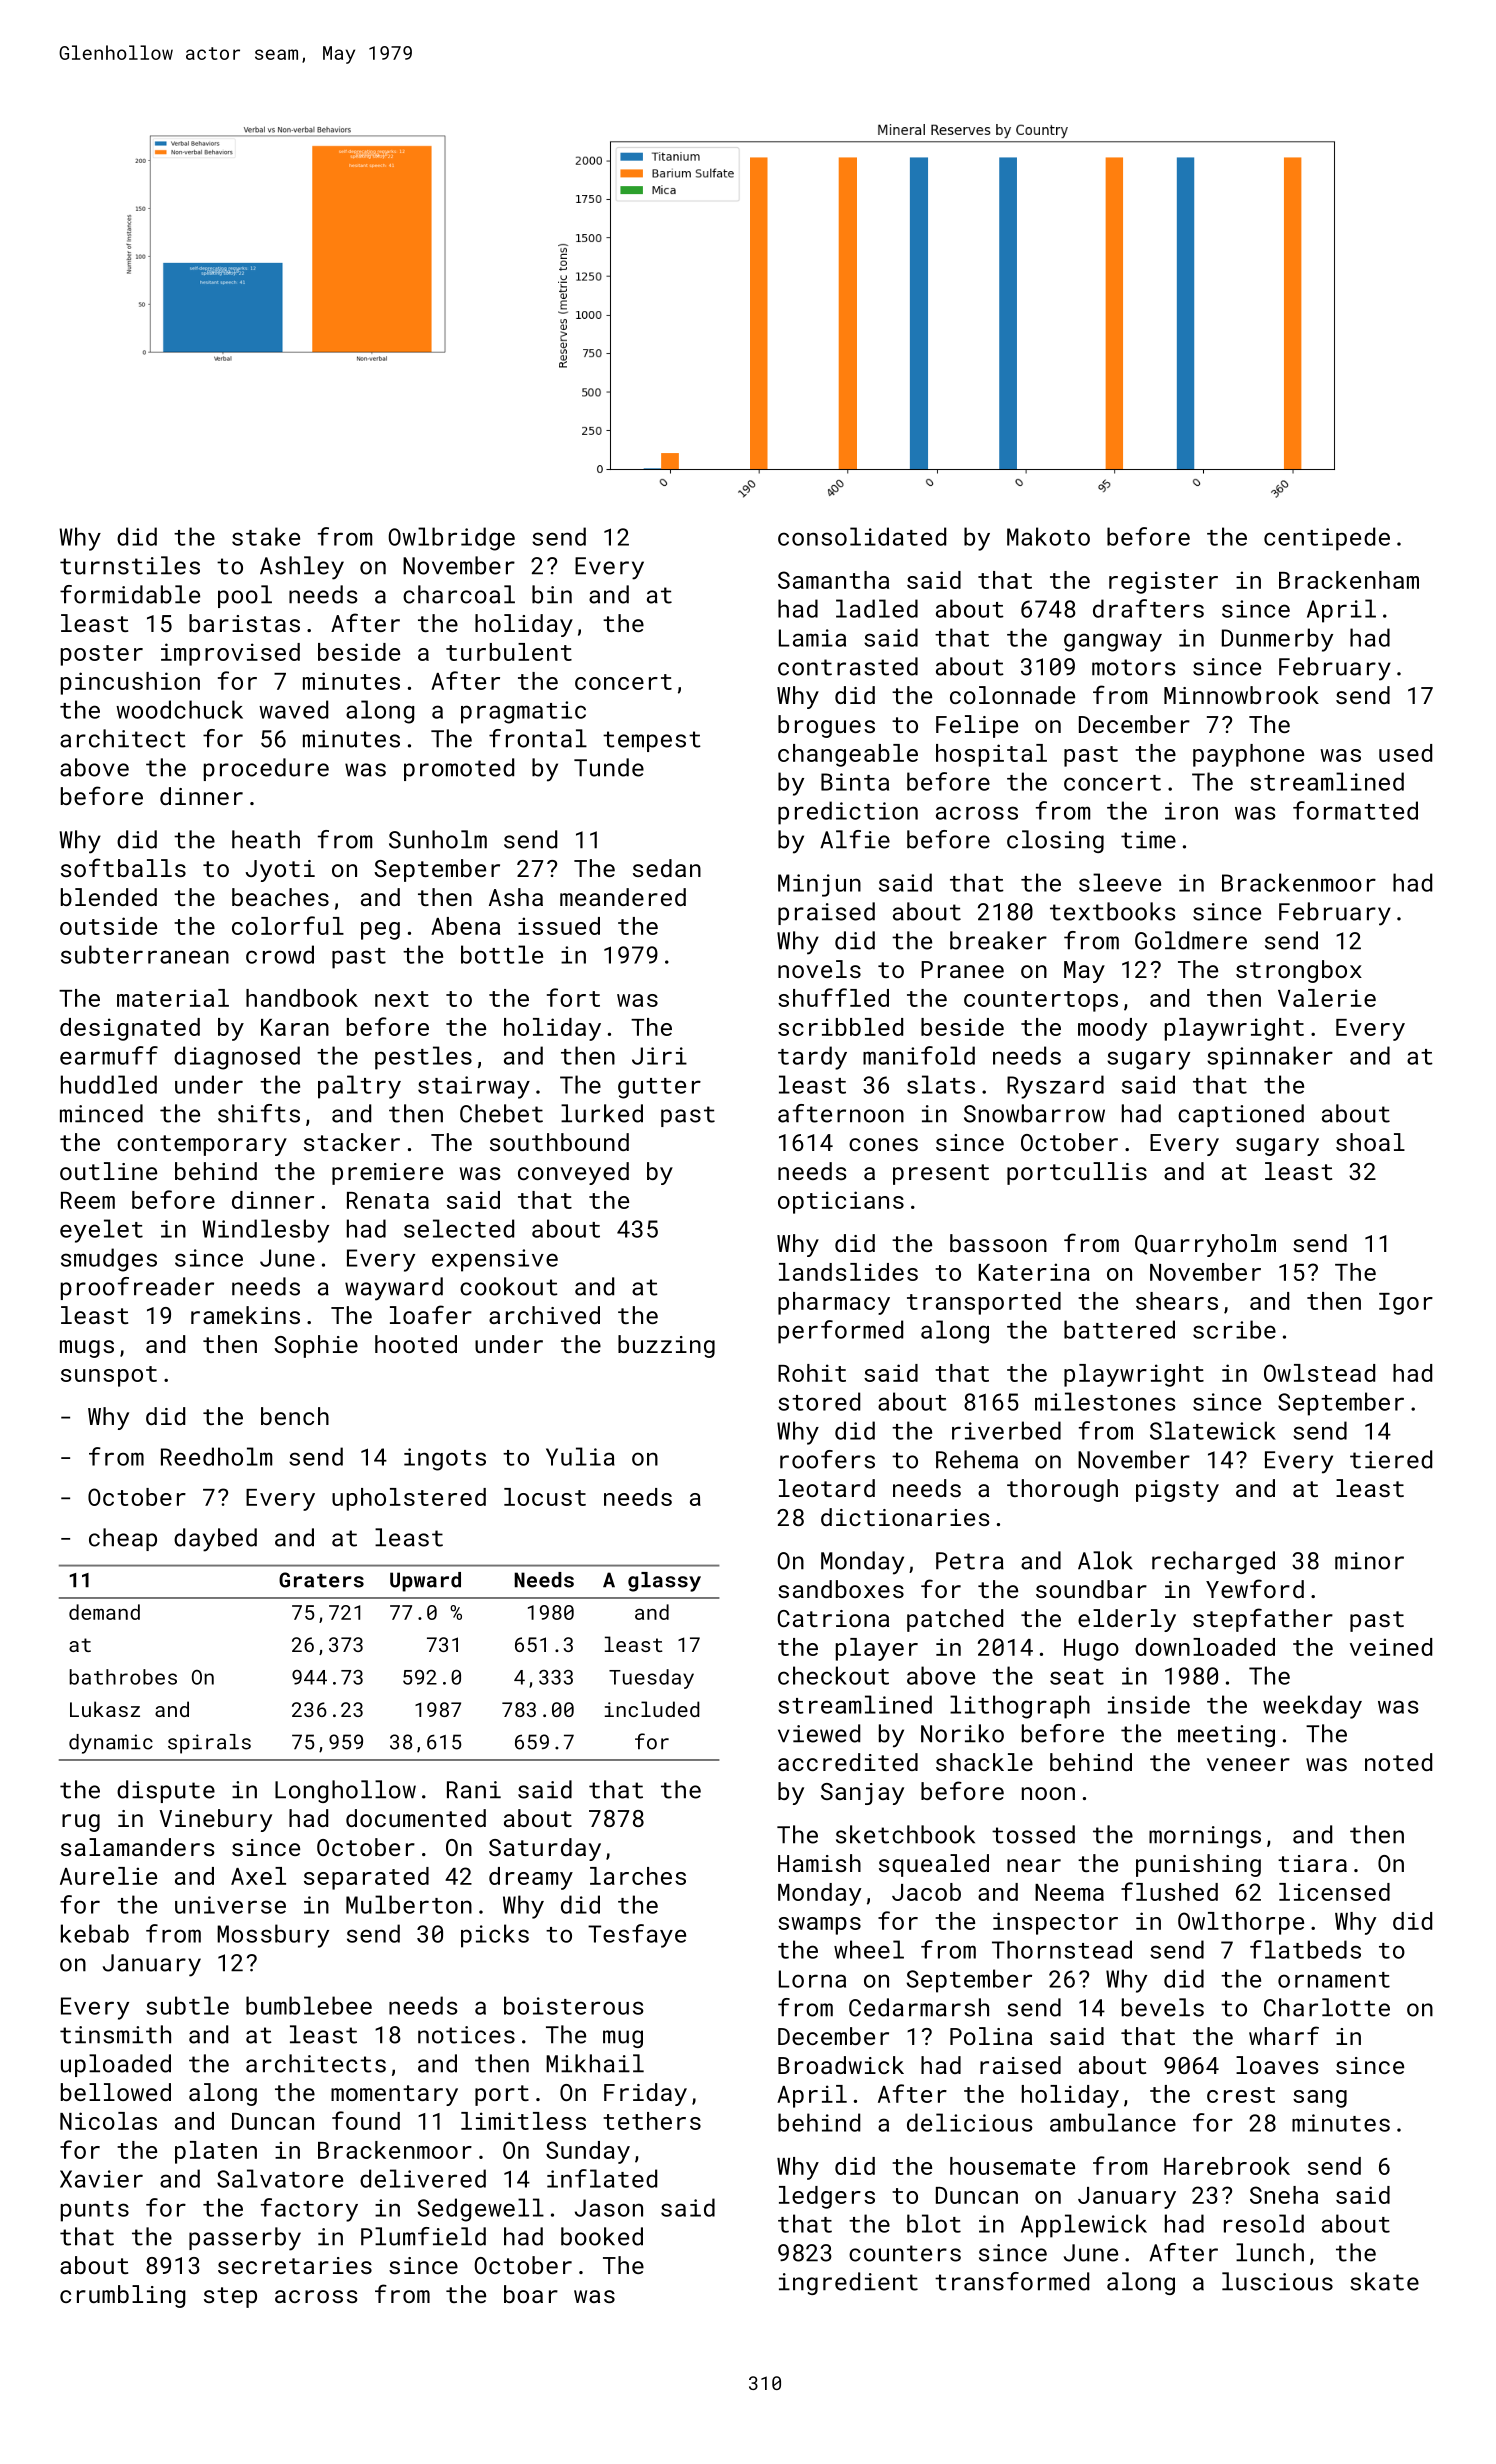 Image resolution: width=1496 pixels, height=2464 pixels. I want to click on strongbox, so click(1299, 971).
